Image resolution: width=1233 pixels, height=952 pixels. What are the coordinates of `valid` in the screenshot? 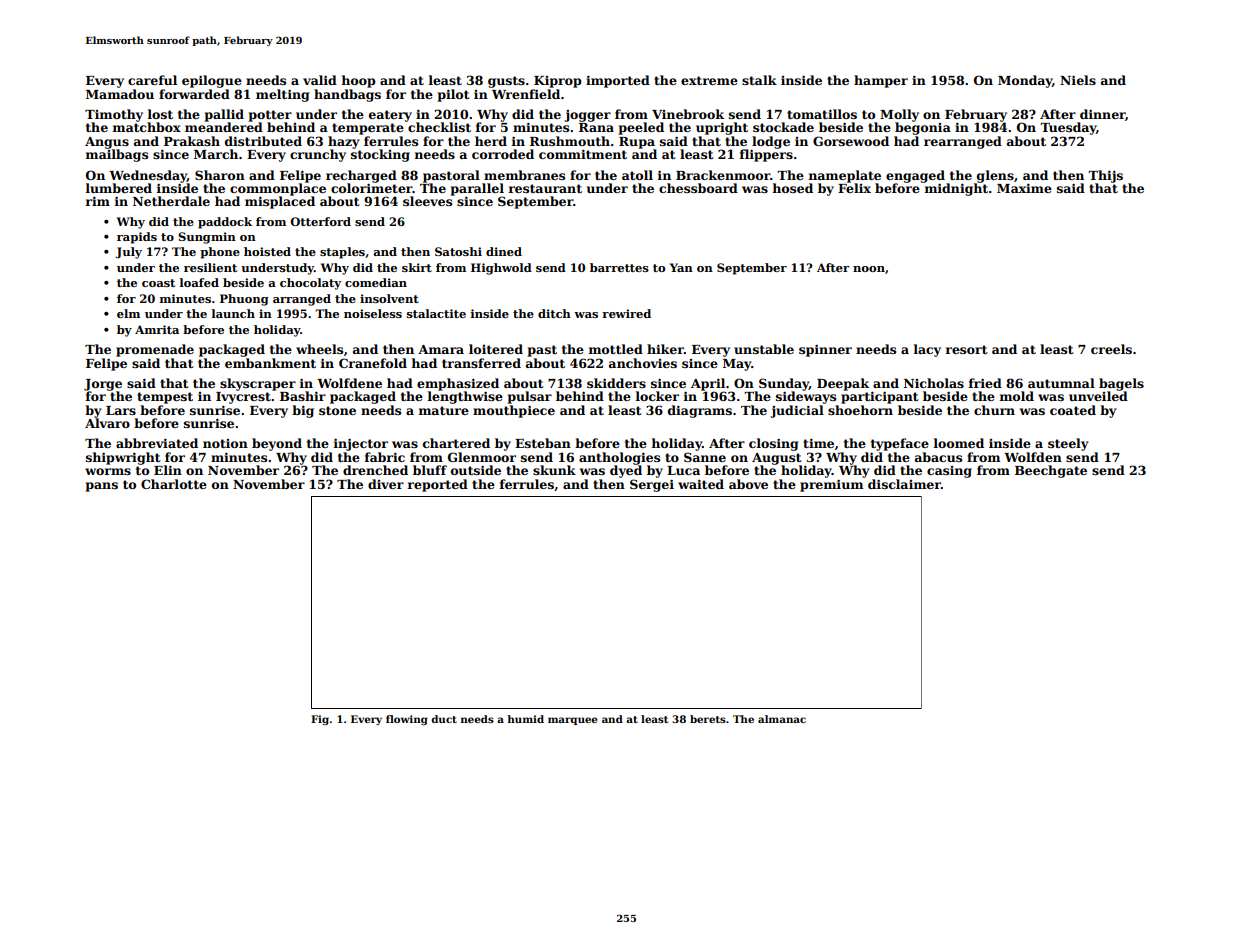 It's located at (320, 80).
